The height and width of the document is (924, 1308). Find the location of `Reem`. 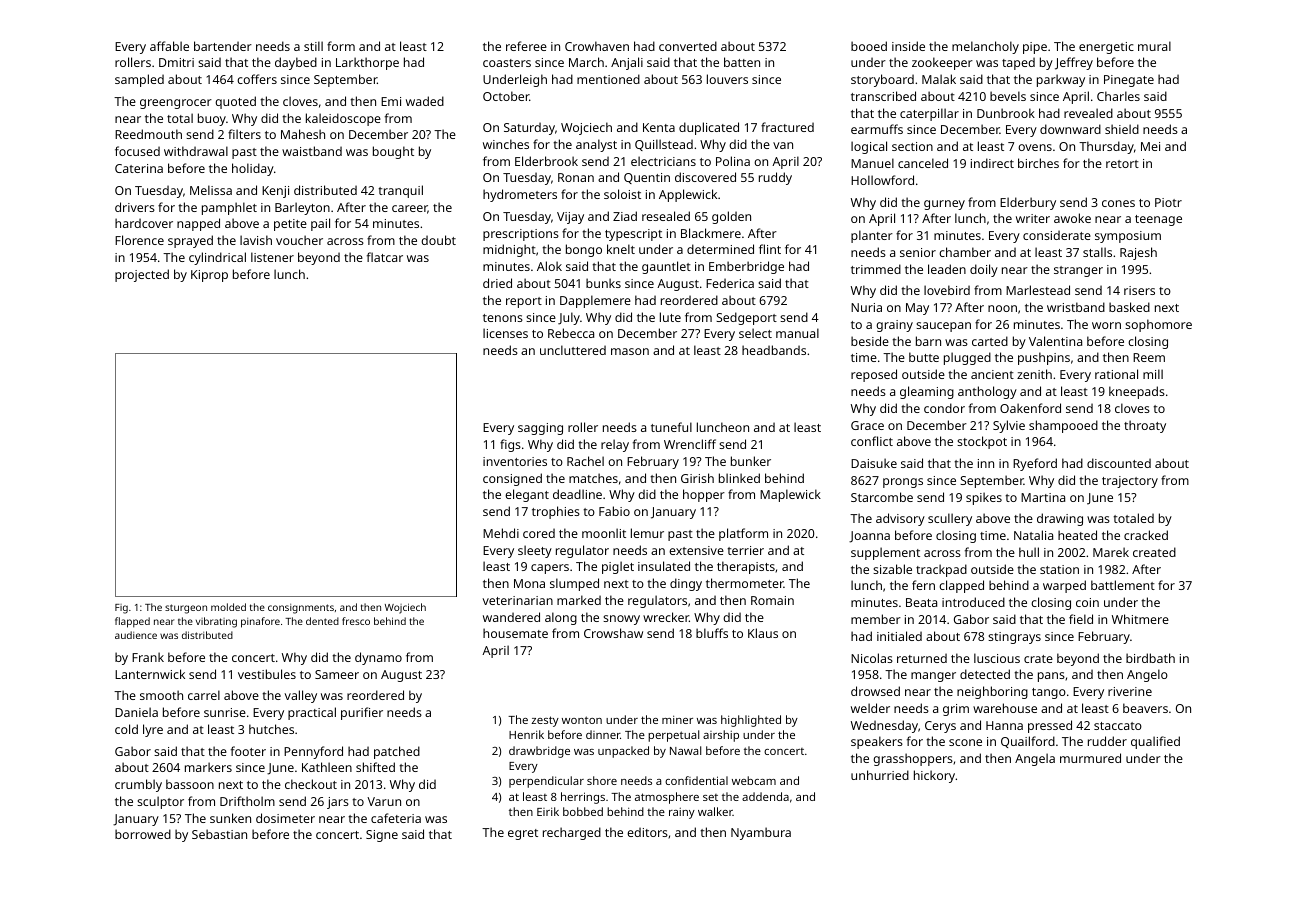

Reem is located at coordinates (1149, 357).
